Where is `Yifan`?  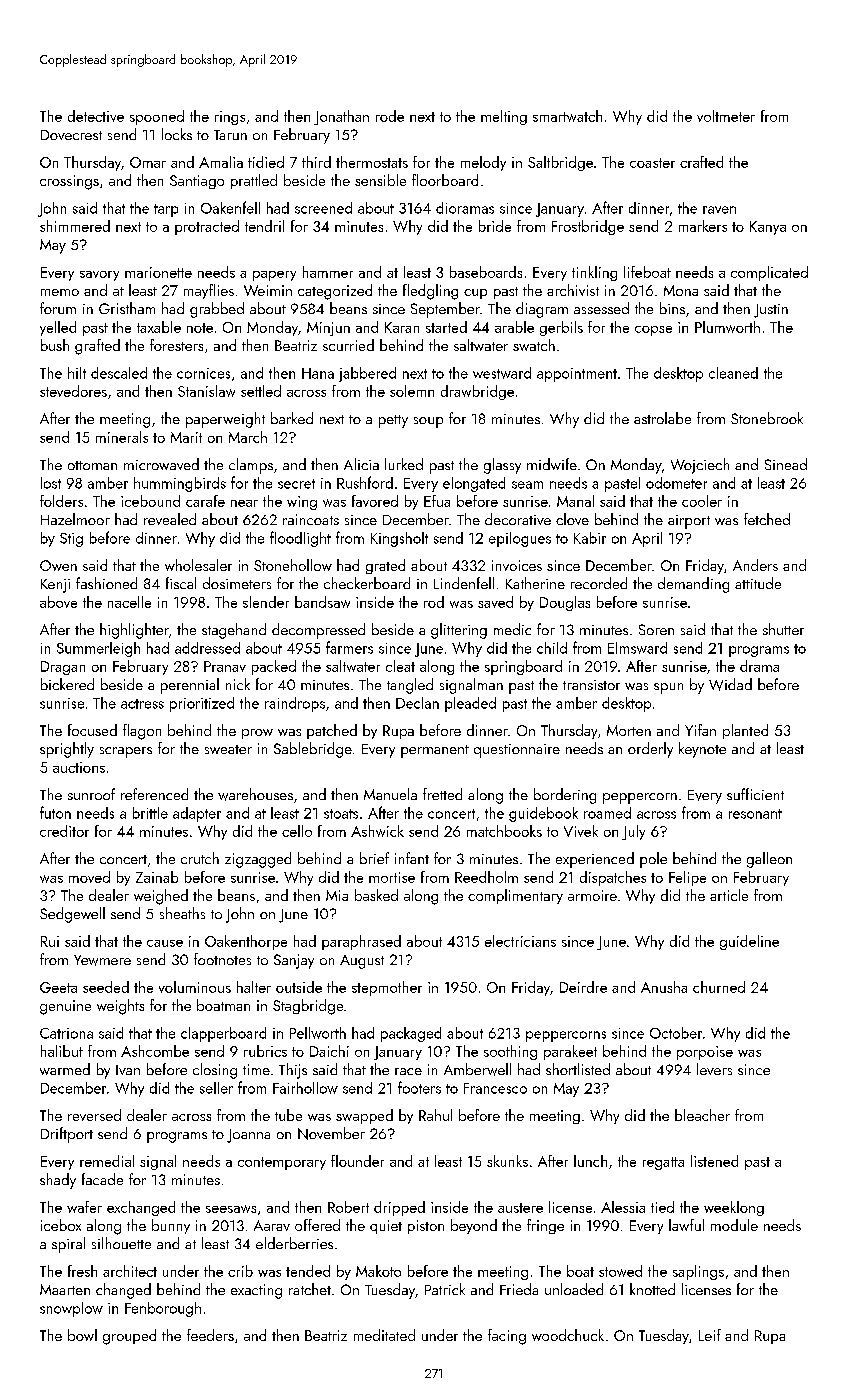 Yifan is located at coordinates (700, 730).
